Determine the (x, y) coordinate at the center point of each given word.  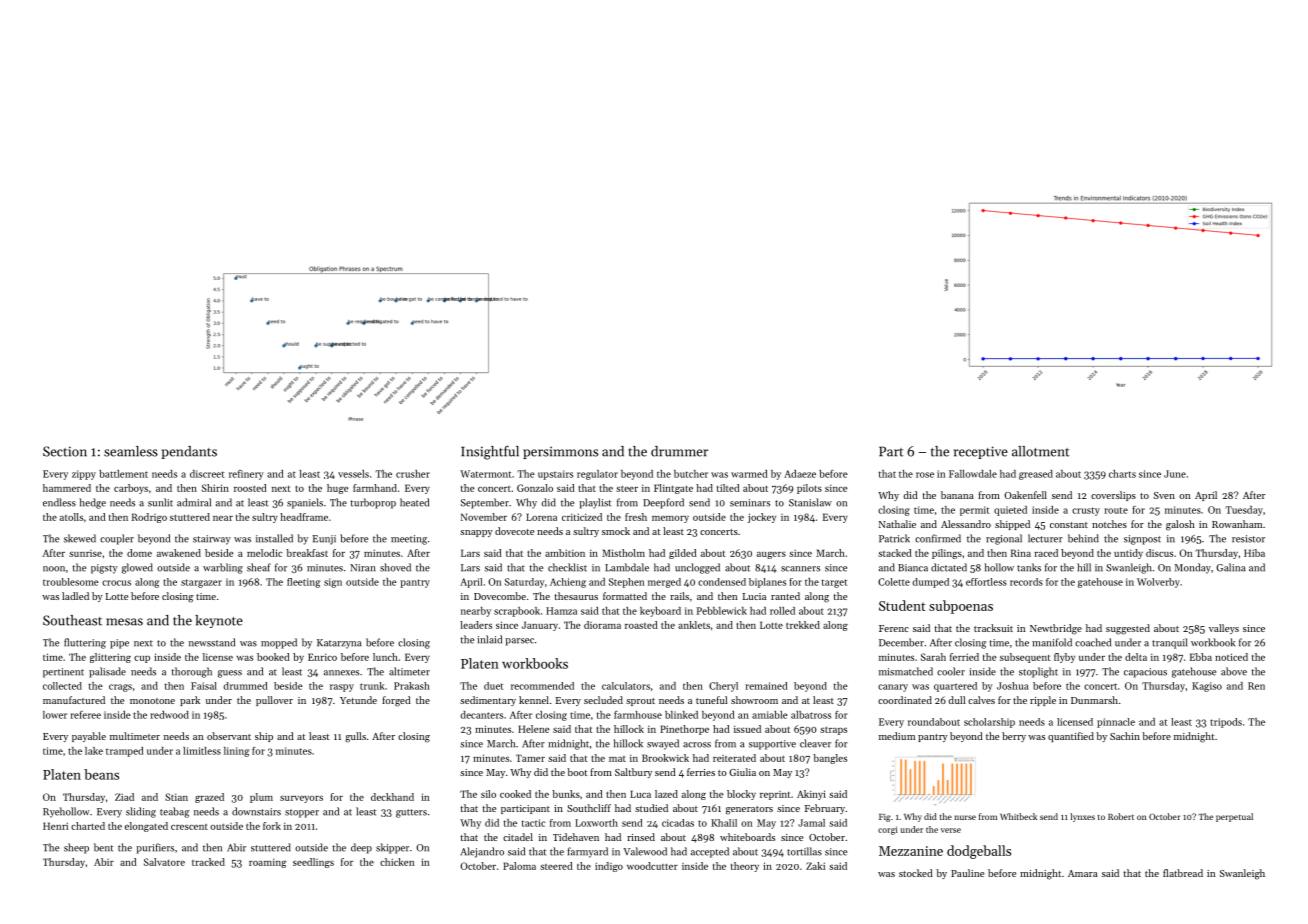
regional (1004, 539)
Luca (640, 794)
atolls (71, 517)
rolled (782, 611)
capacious (1145, 673)
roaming (268, 863)
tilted (728, 488)
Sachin (1125, 736)
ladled (75, 596)
